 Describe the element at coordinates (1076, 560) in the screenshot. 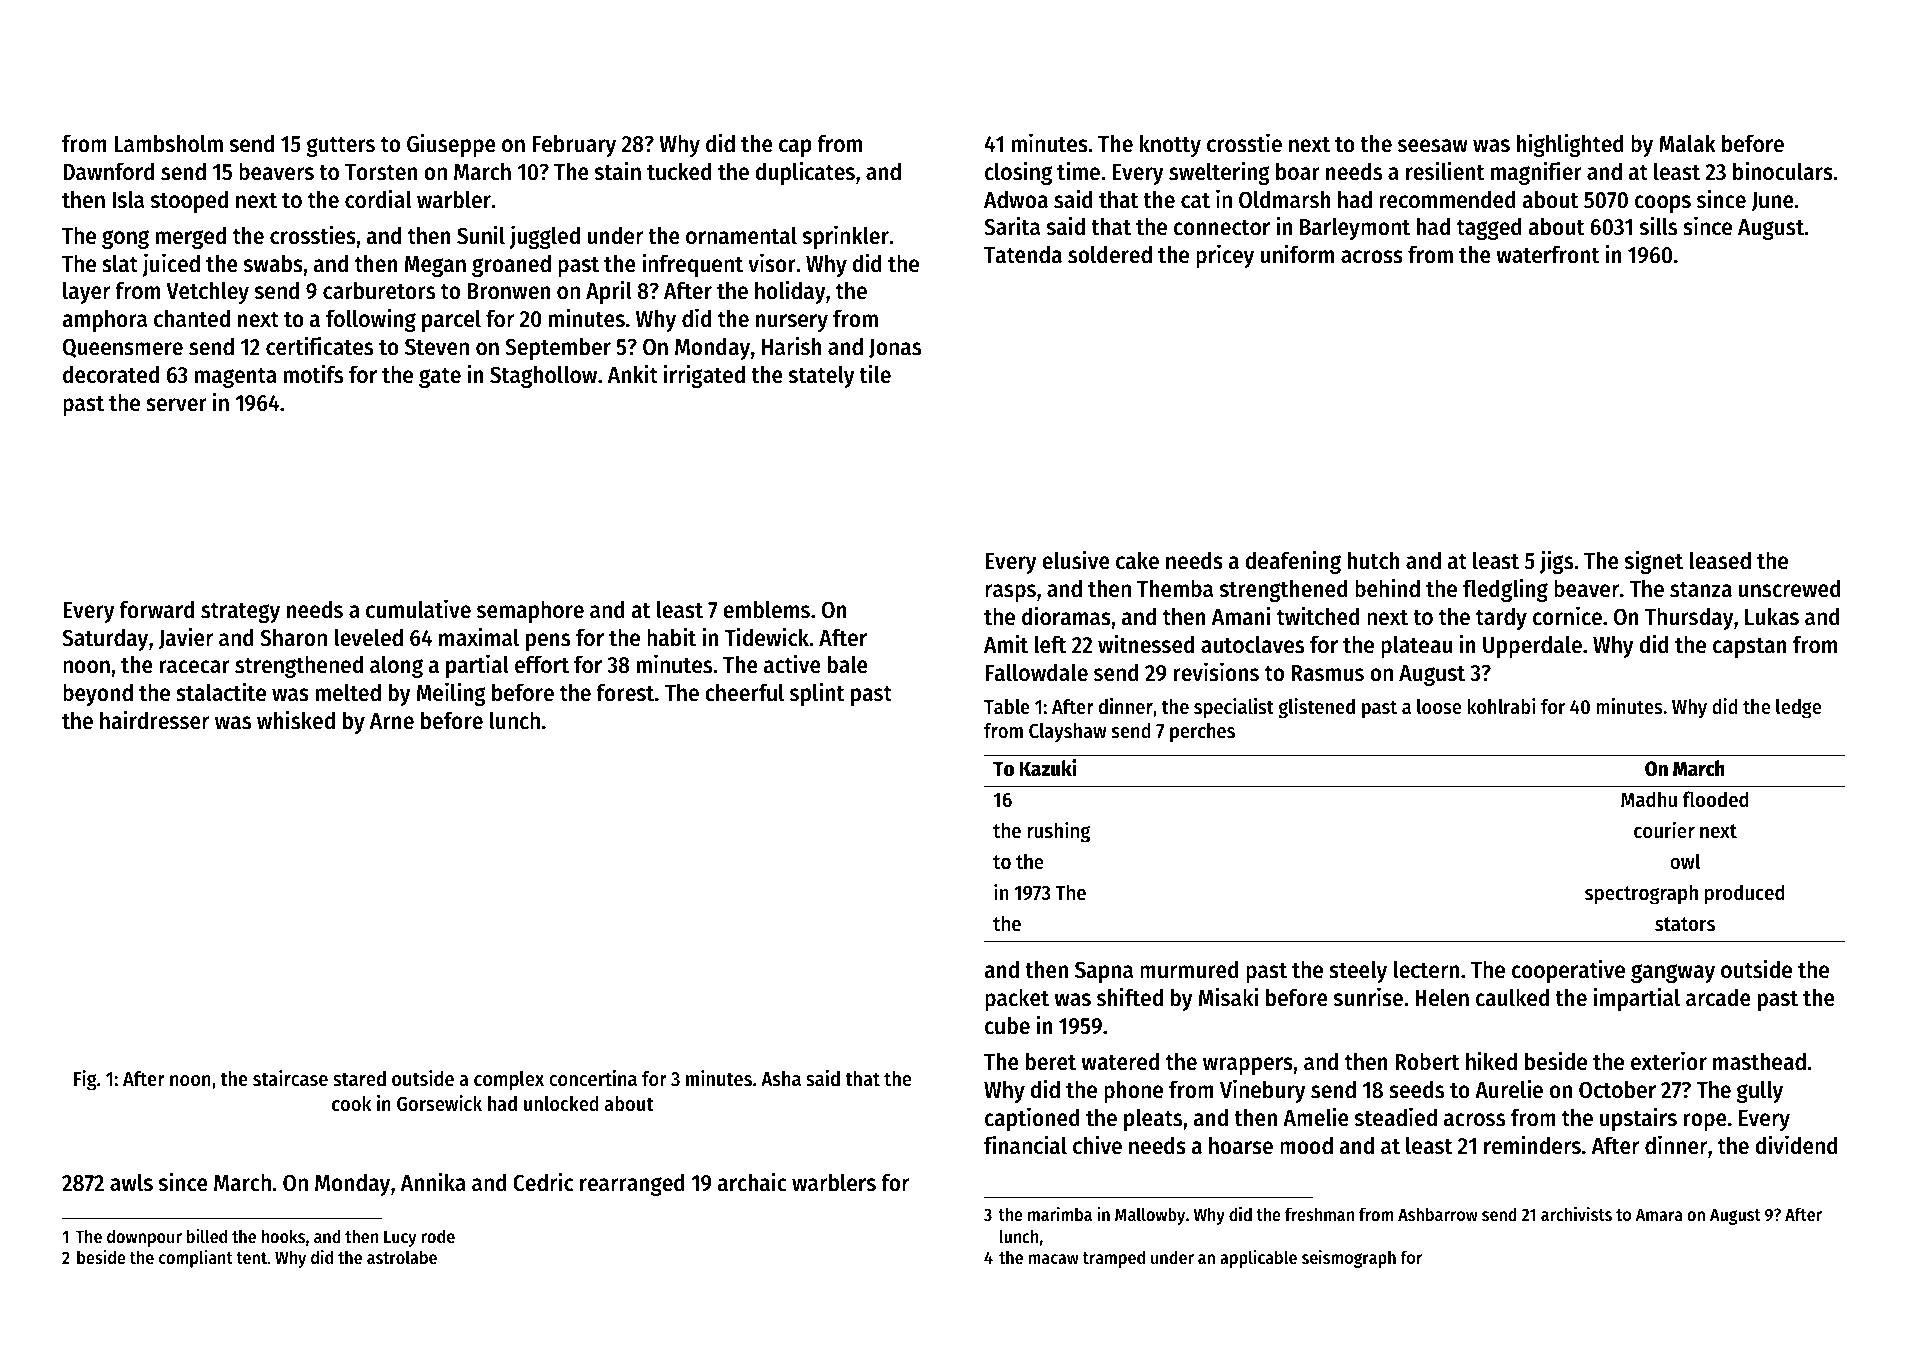

I see `elusive` at that location.
